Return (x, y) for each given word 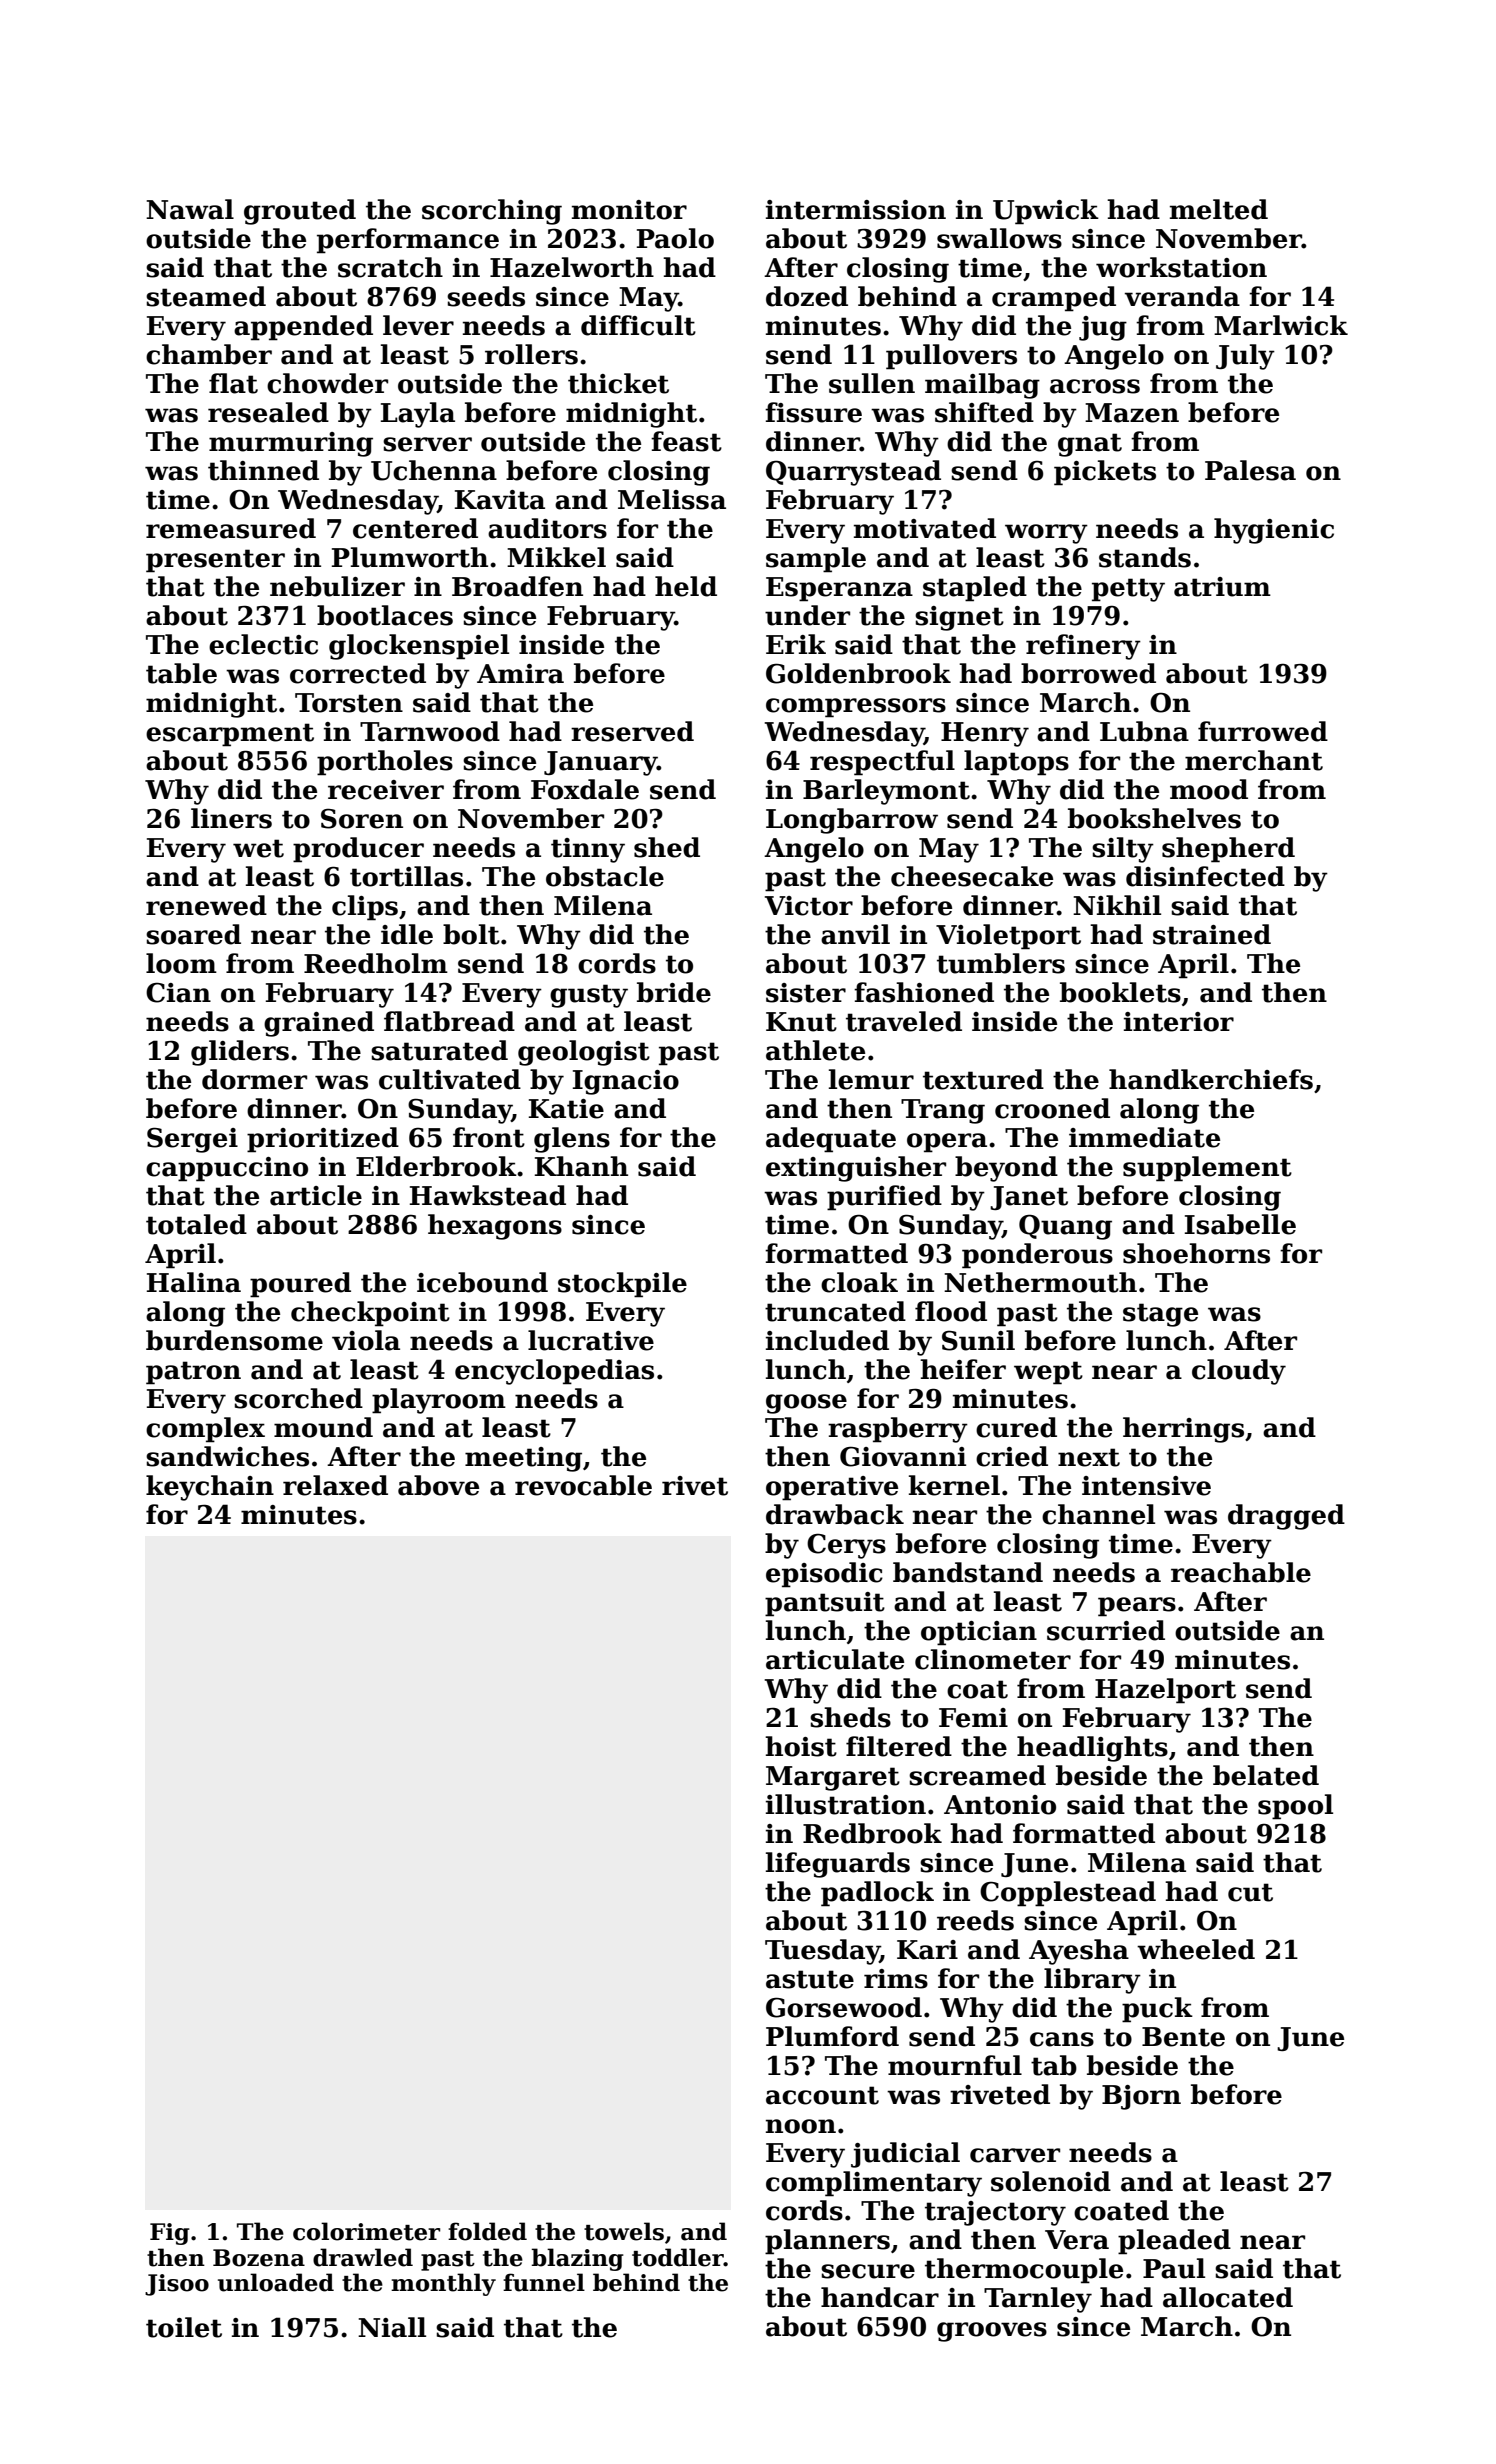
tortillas (406, 876)
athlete (815, 1050)
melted (1219, 209)
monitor (629, 210)
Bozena (259, 2258)
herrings (1183, 1430)
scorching (492, 212)
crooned (1052, 1108)
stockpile (622, 1285)
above (438, 1485)
